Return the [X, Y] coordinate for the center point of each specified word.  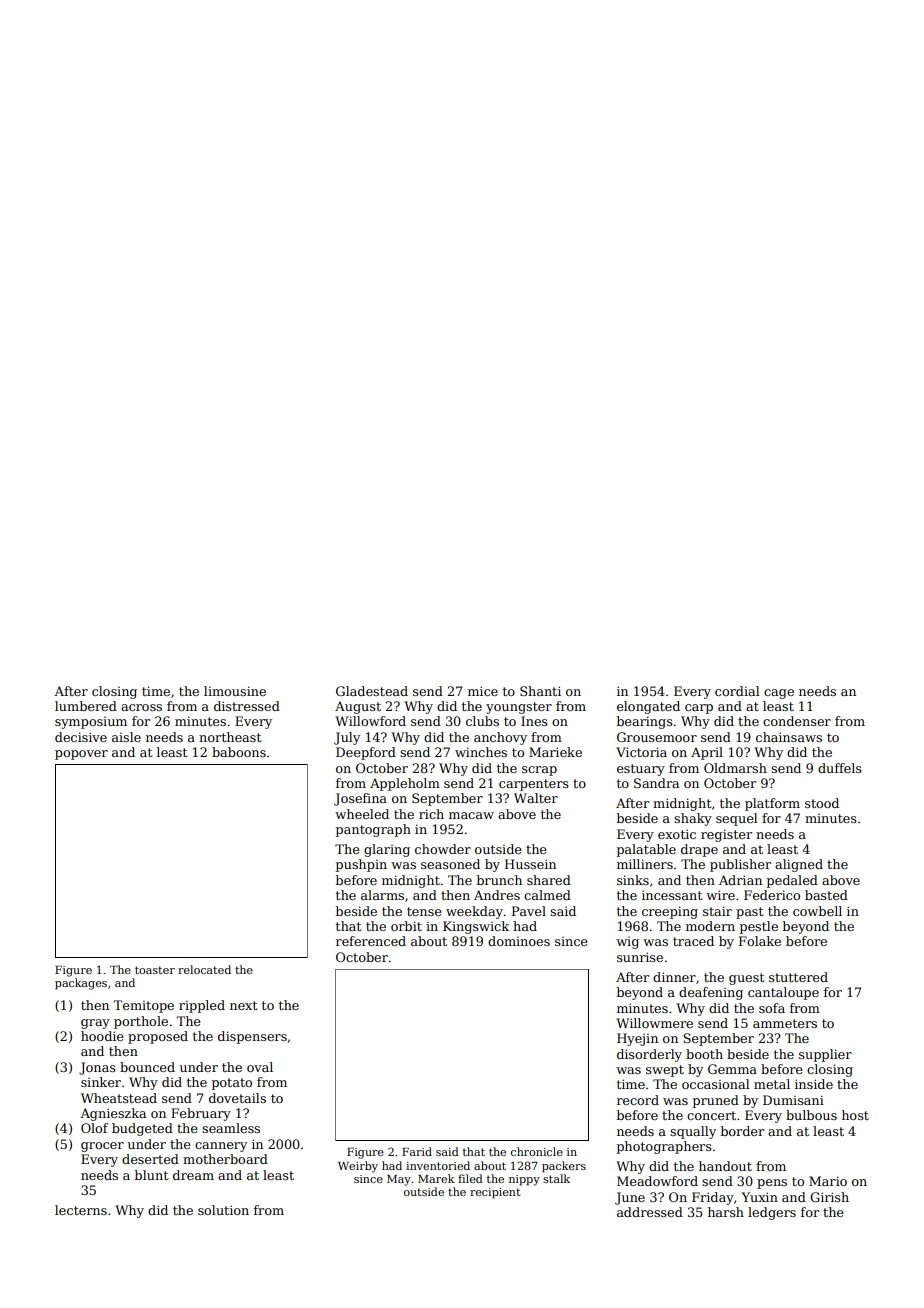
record [638, 1100]
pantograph [373, 830]
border [742, 1131]
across [141, 707]
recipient [495, 1193]
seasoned [450, 864]
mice [483, 691]
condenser [797, 721]
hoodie [102, 1036]
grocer [102, 1147]
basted [826, 895]
